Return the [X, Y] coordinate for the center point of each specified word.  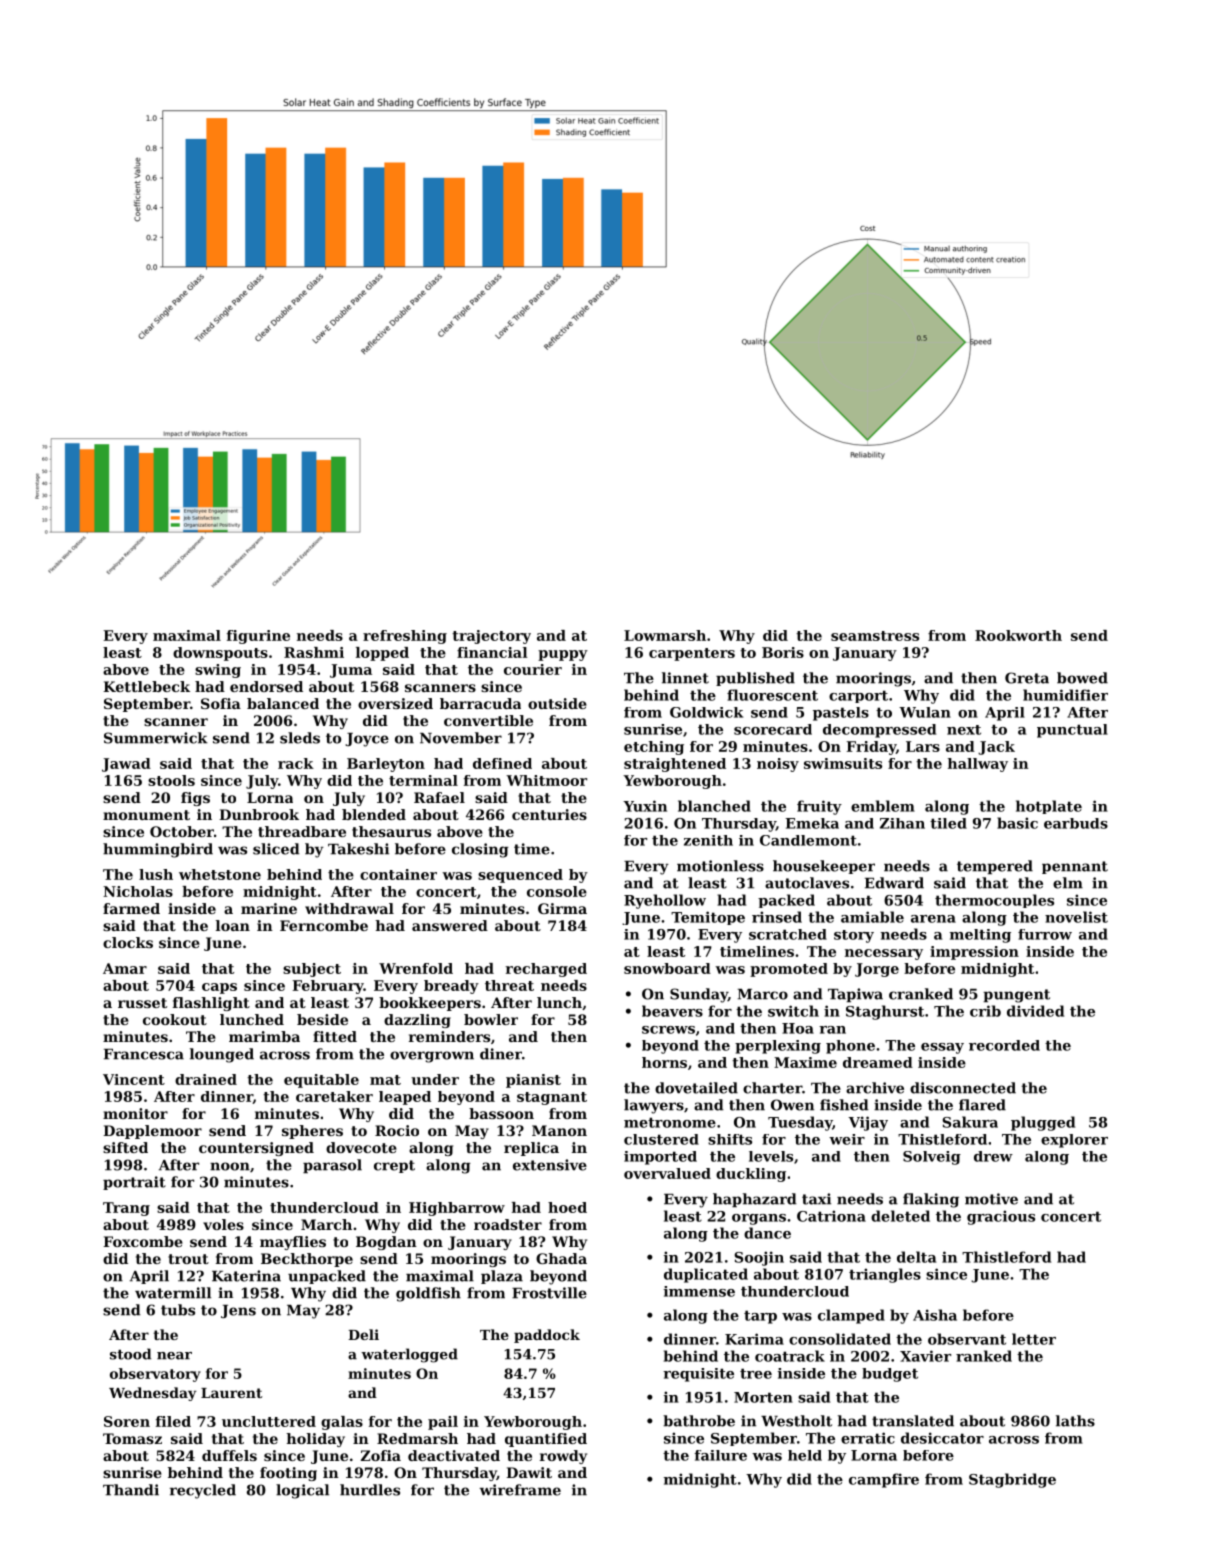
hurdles [370, 1490]
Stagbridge [1012, 1480]
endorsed [266, 686]
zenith [708, 840]
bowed [1082, 678]
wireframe [520, 1490]
